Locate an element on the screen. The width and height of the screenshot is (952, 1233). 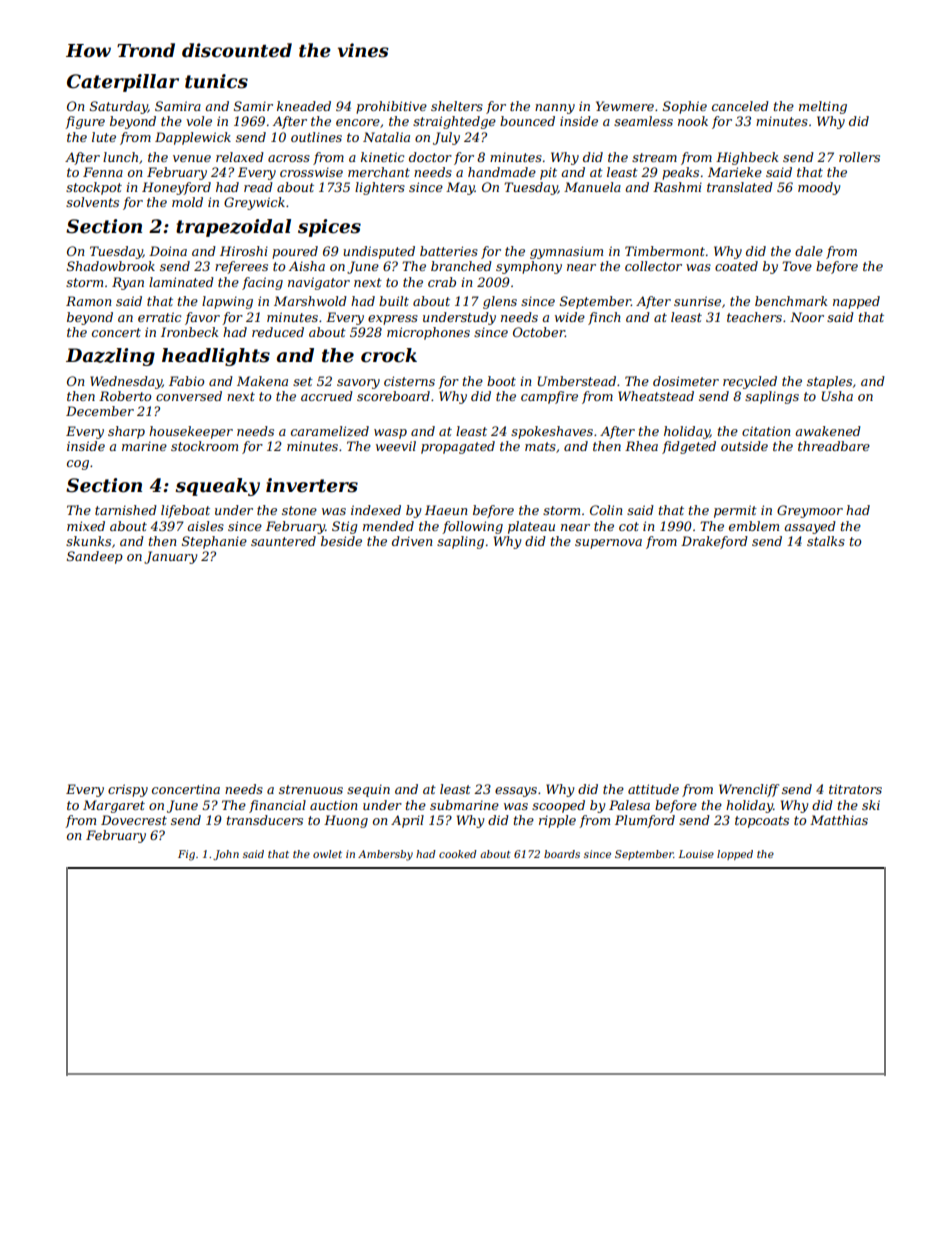
crispy is located at coordinates (128, 790).
